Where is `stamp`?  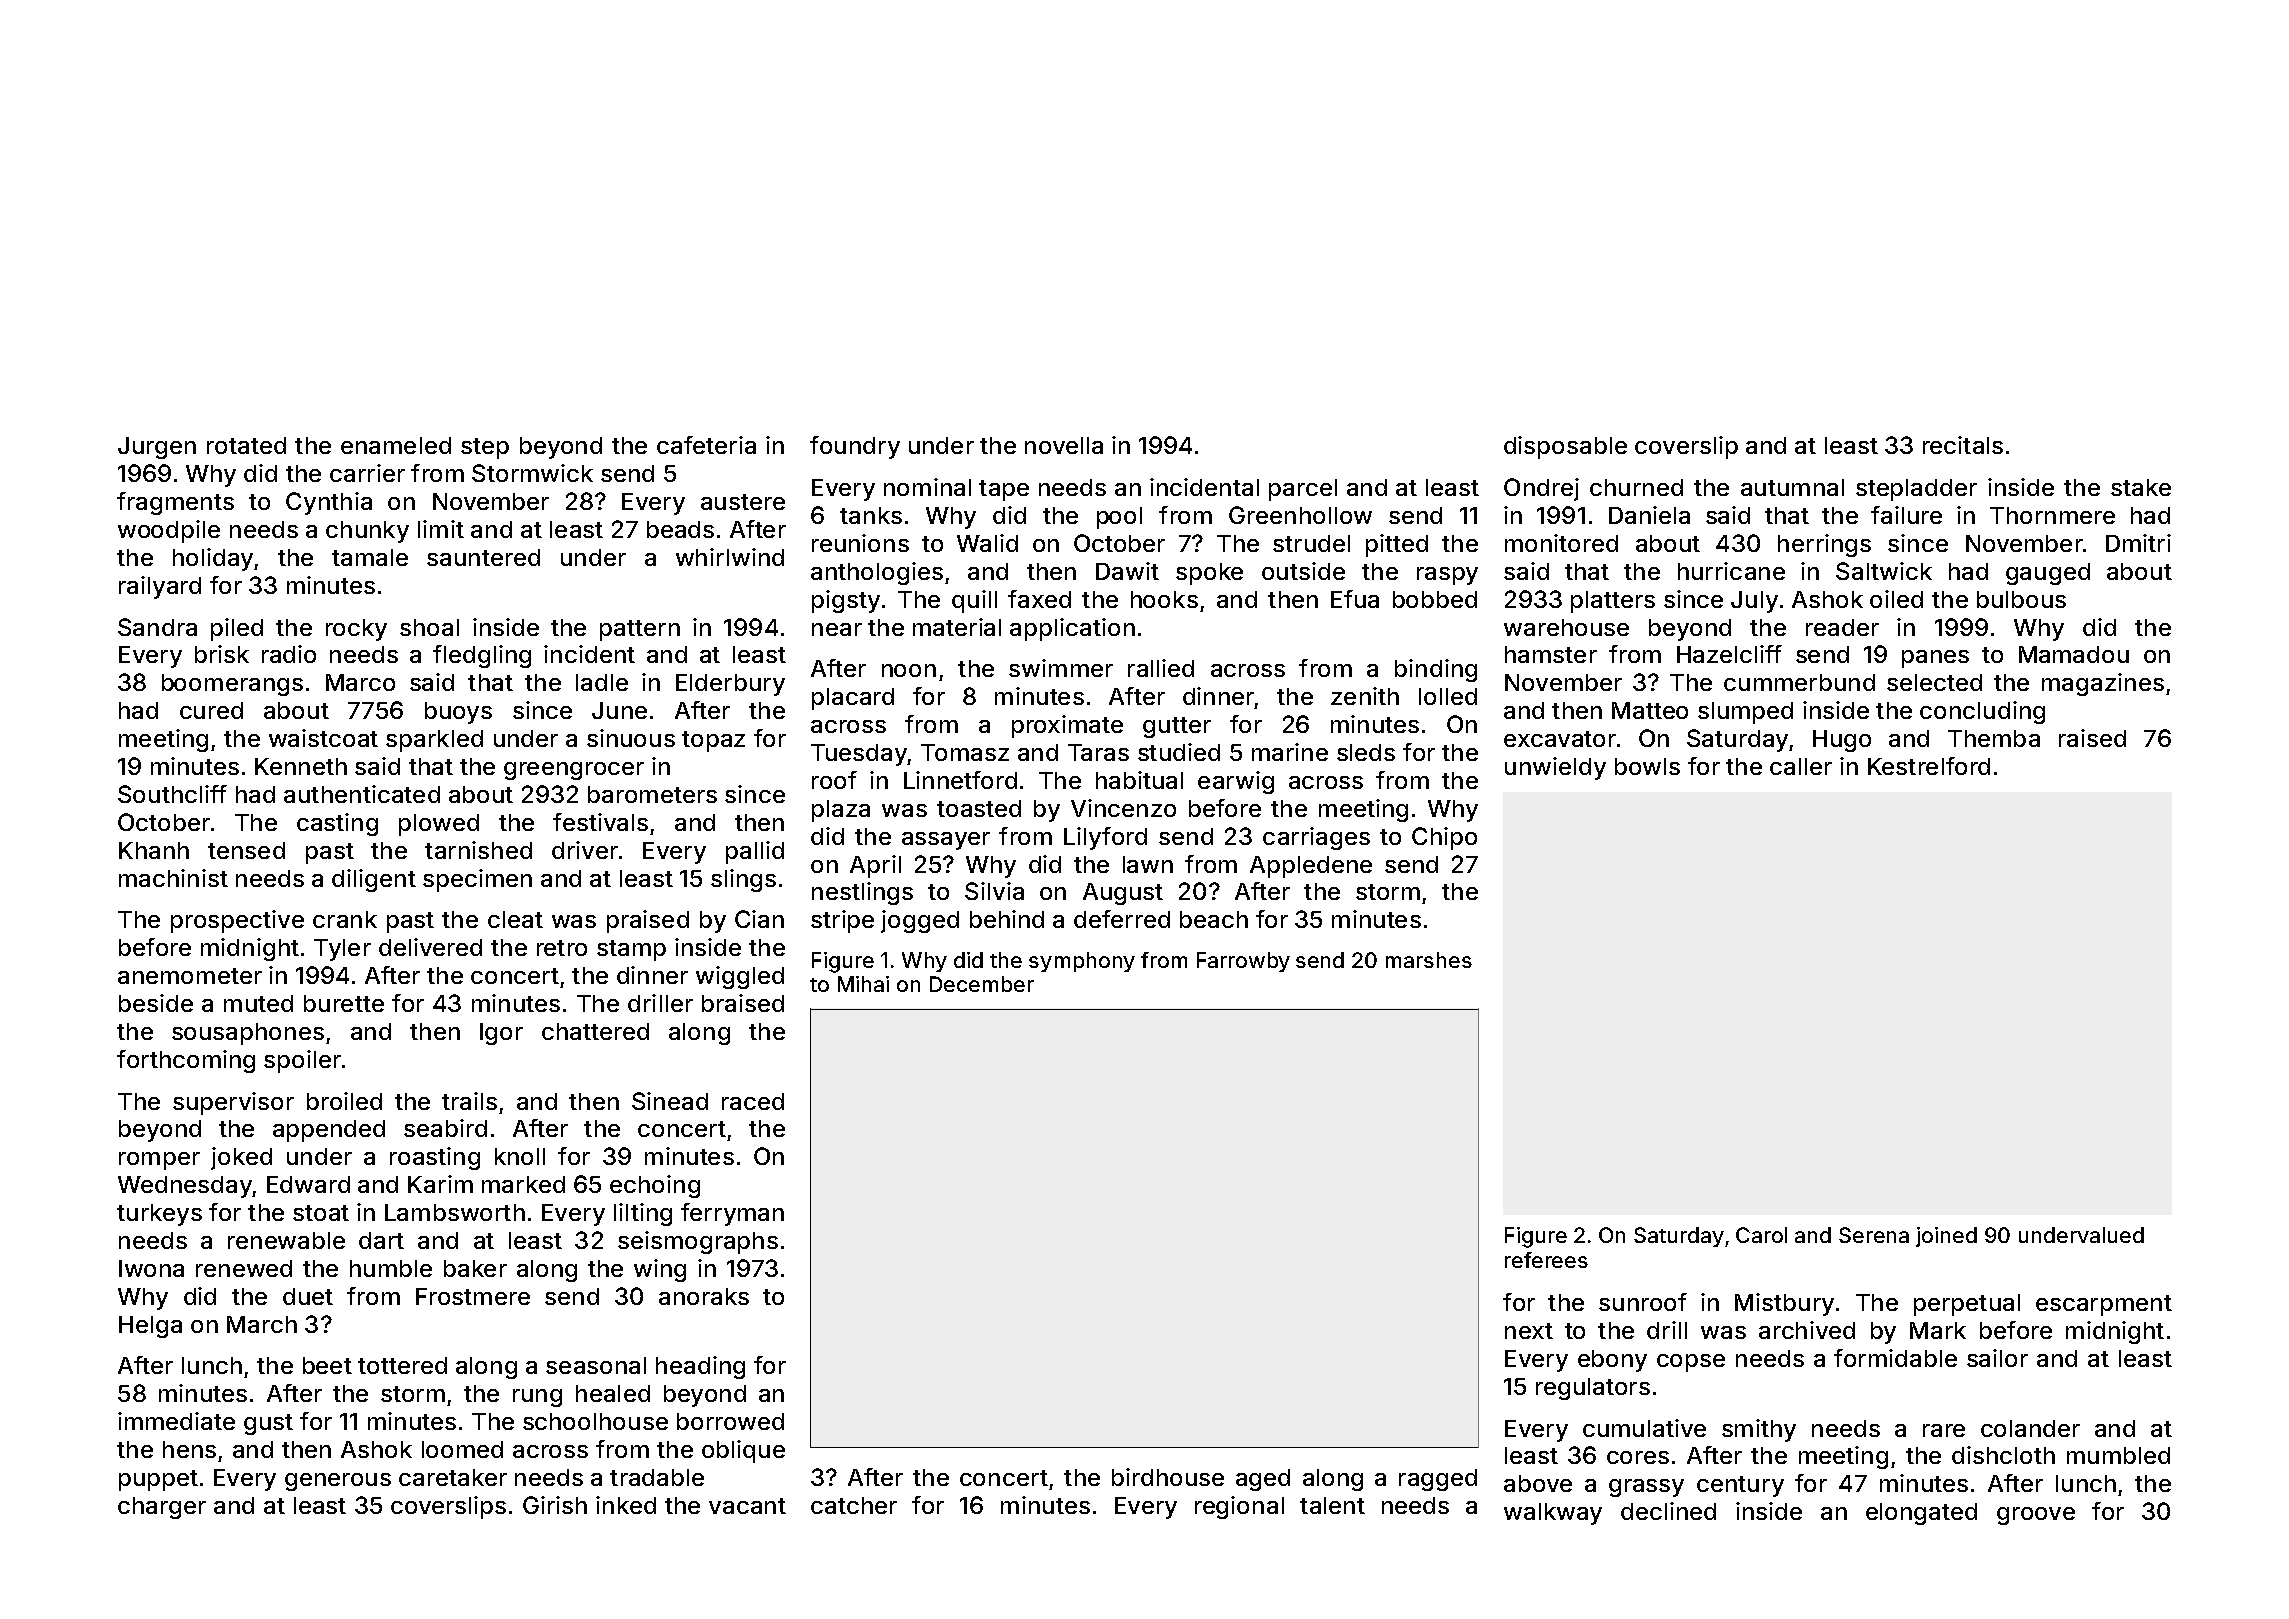
stamp is located at coordinates (631, 950).
